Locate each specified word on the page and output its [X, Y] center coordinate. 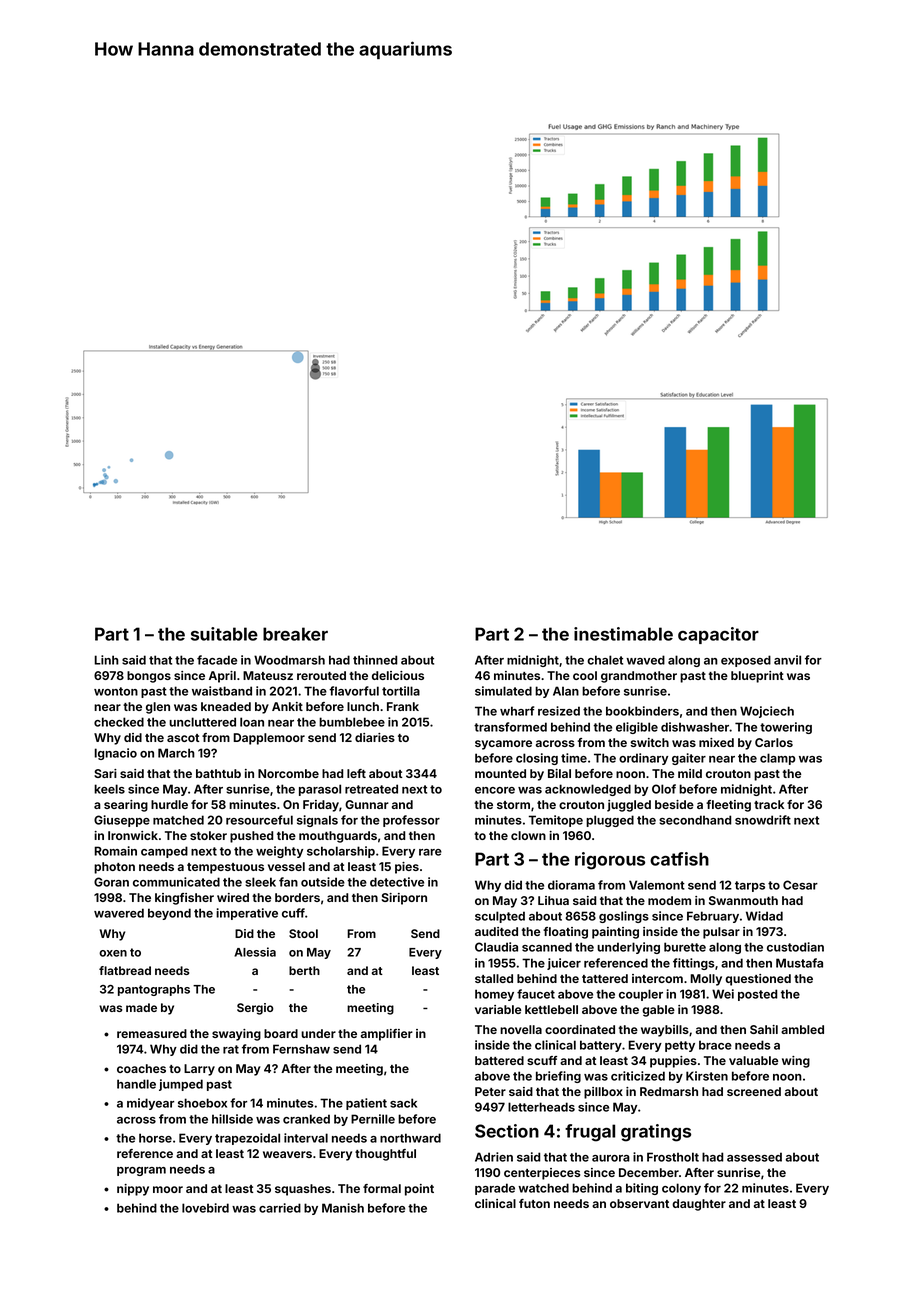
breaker [295, 634]
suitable [224, 634]
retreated [371, 789]
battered [499, 1060]
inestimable [623, 634]
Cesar [800, 885]
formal [382, 1188]
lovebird [205, 1208]
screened [754, 1091]
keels [109, 789]
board [281, 1033]
